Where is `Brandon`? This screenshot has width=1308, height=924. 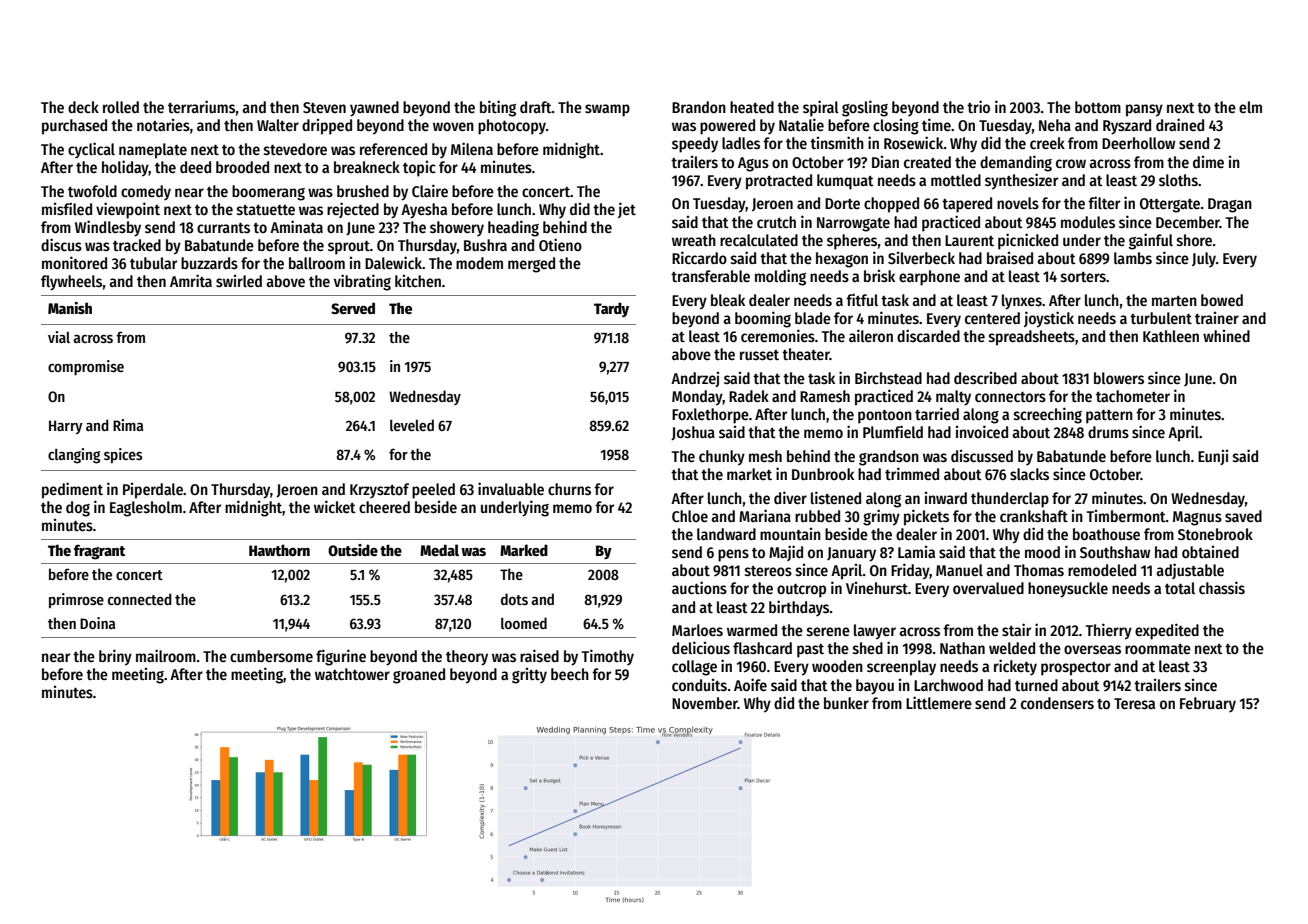 Brandon is located at coordinates (699, 107).
